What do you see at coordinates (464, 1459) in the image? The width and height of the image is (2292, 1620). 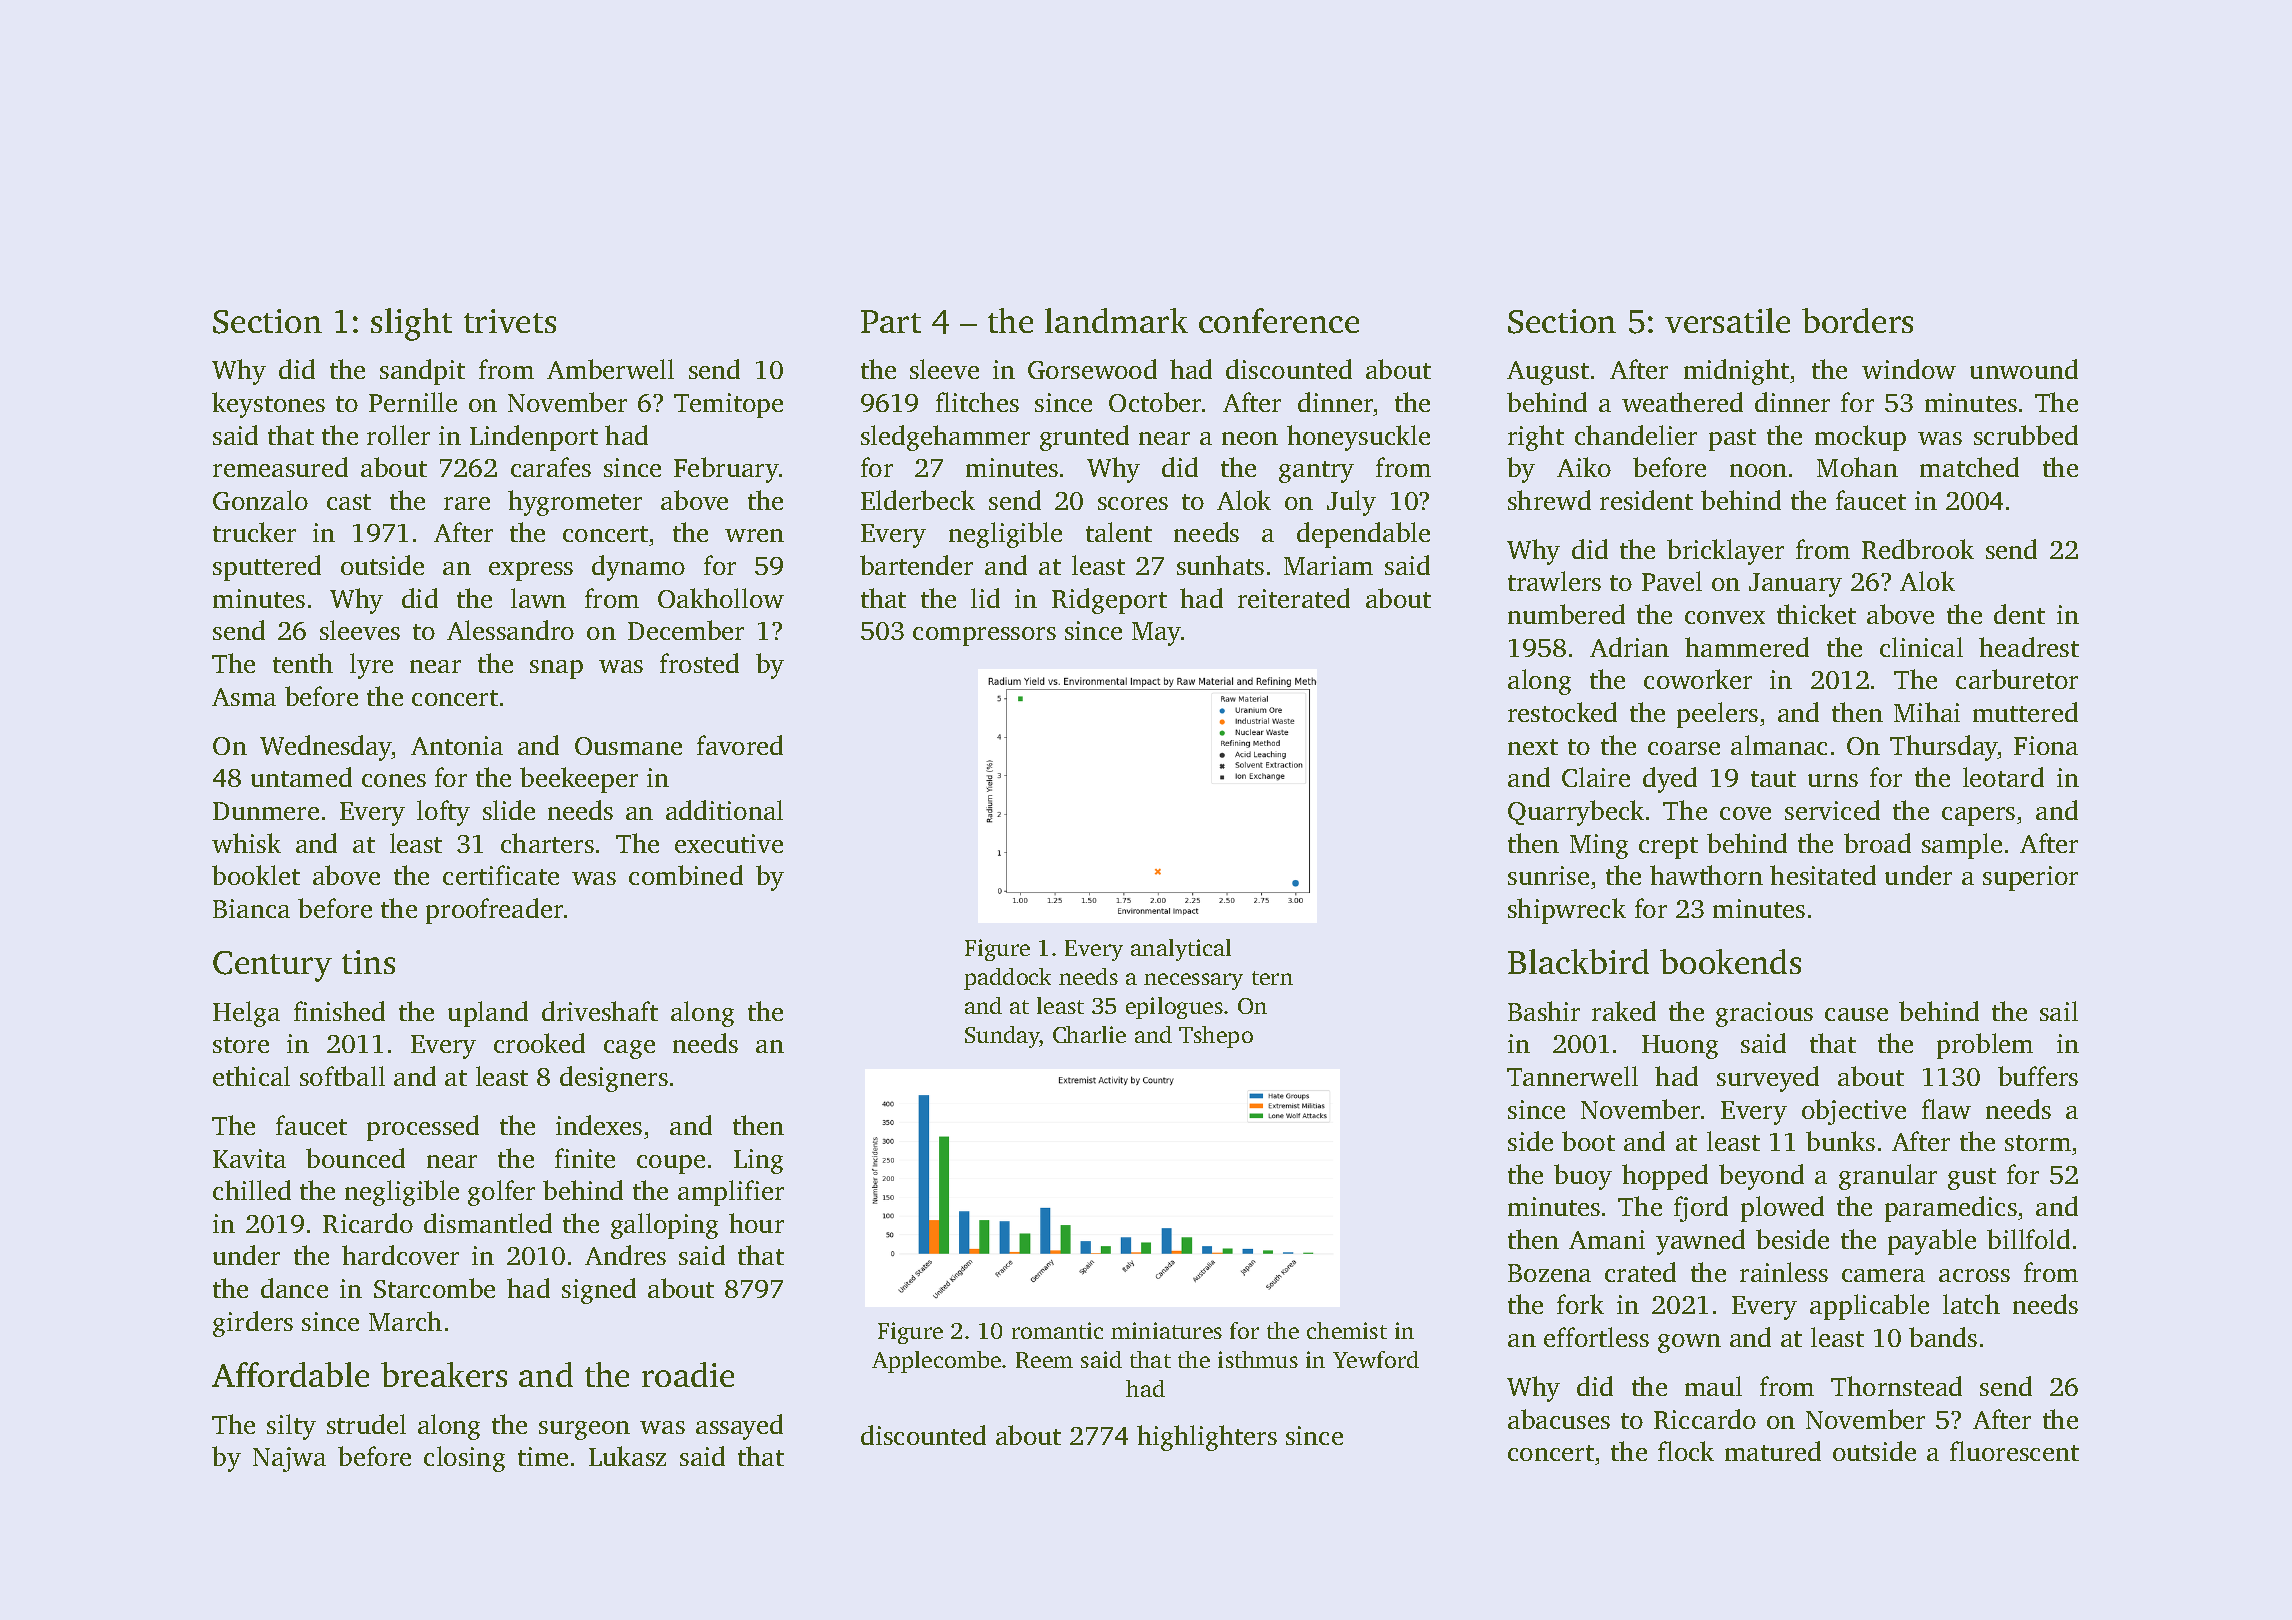 I see `closing` at bounding box center [464, 1459].
